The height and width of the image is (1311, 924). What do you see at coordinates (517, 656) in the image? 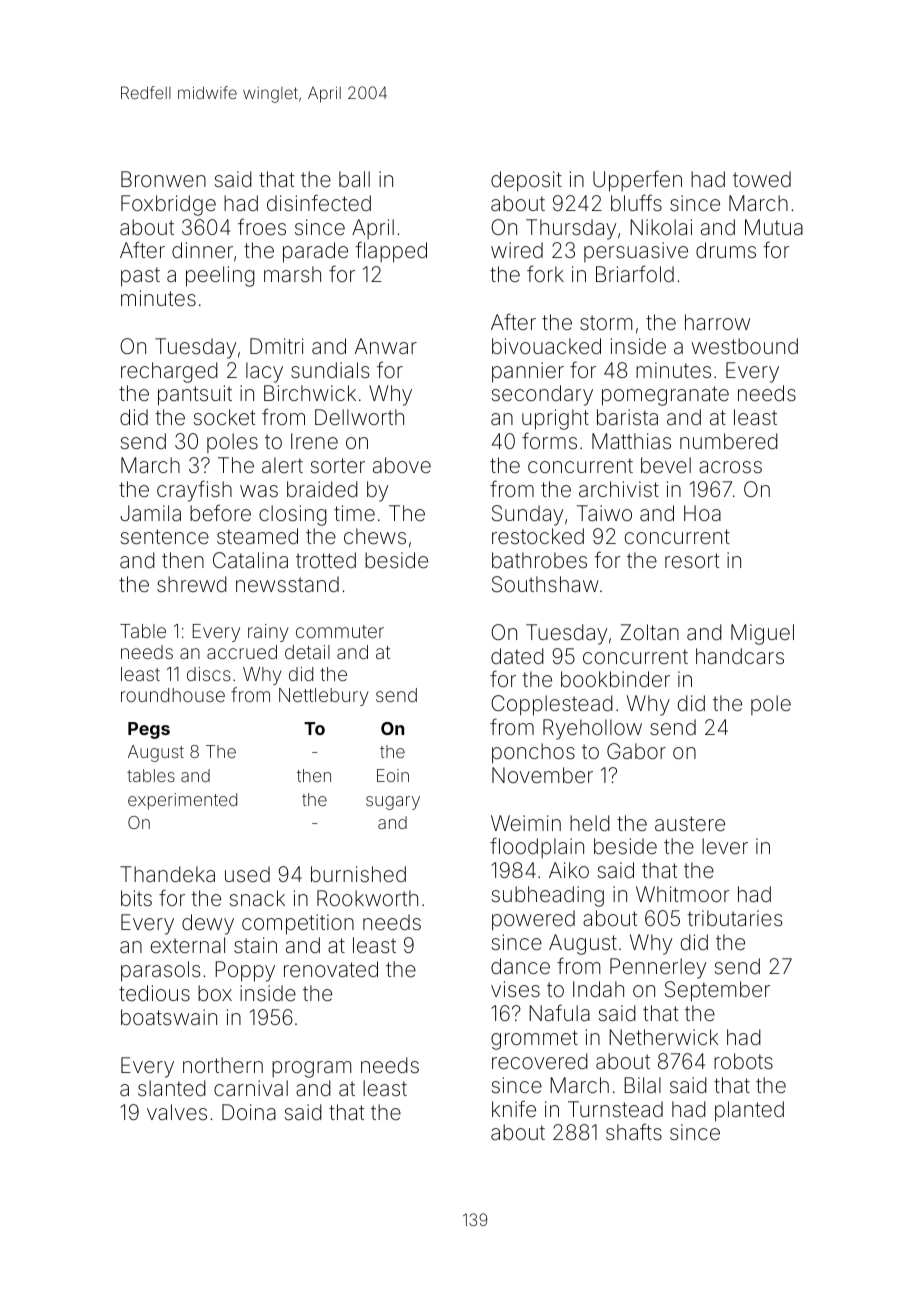
I see `dated` at bounding box center [517, 656].
